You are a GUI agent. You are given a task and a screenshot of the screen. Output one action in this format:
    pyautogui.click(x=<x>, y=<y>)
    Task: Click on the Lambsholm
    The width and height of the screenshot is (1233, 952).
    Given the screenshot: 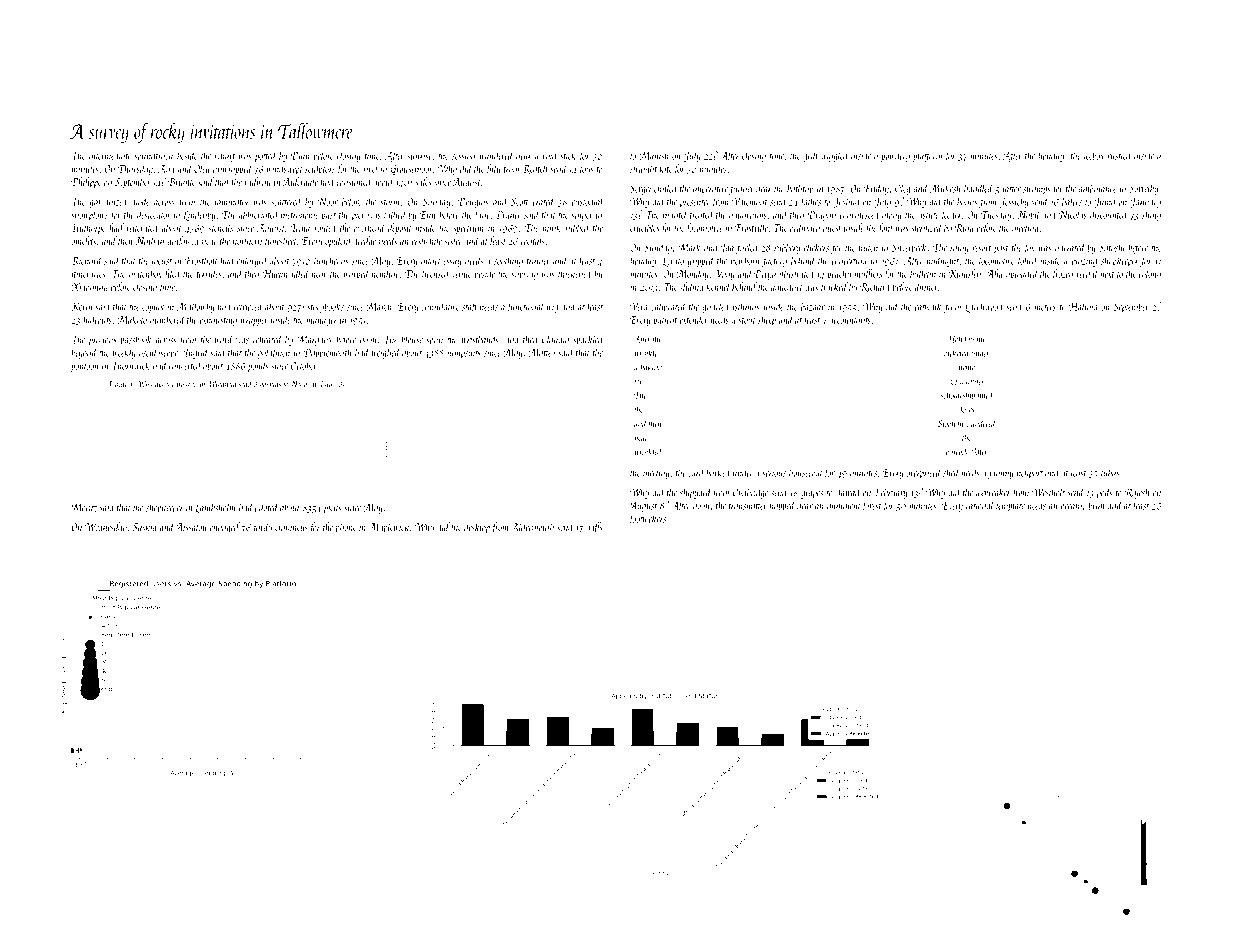 What is the action you would take?
    pyautogui.click(x=216, y=508)
